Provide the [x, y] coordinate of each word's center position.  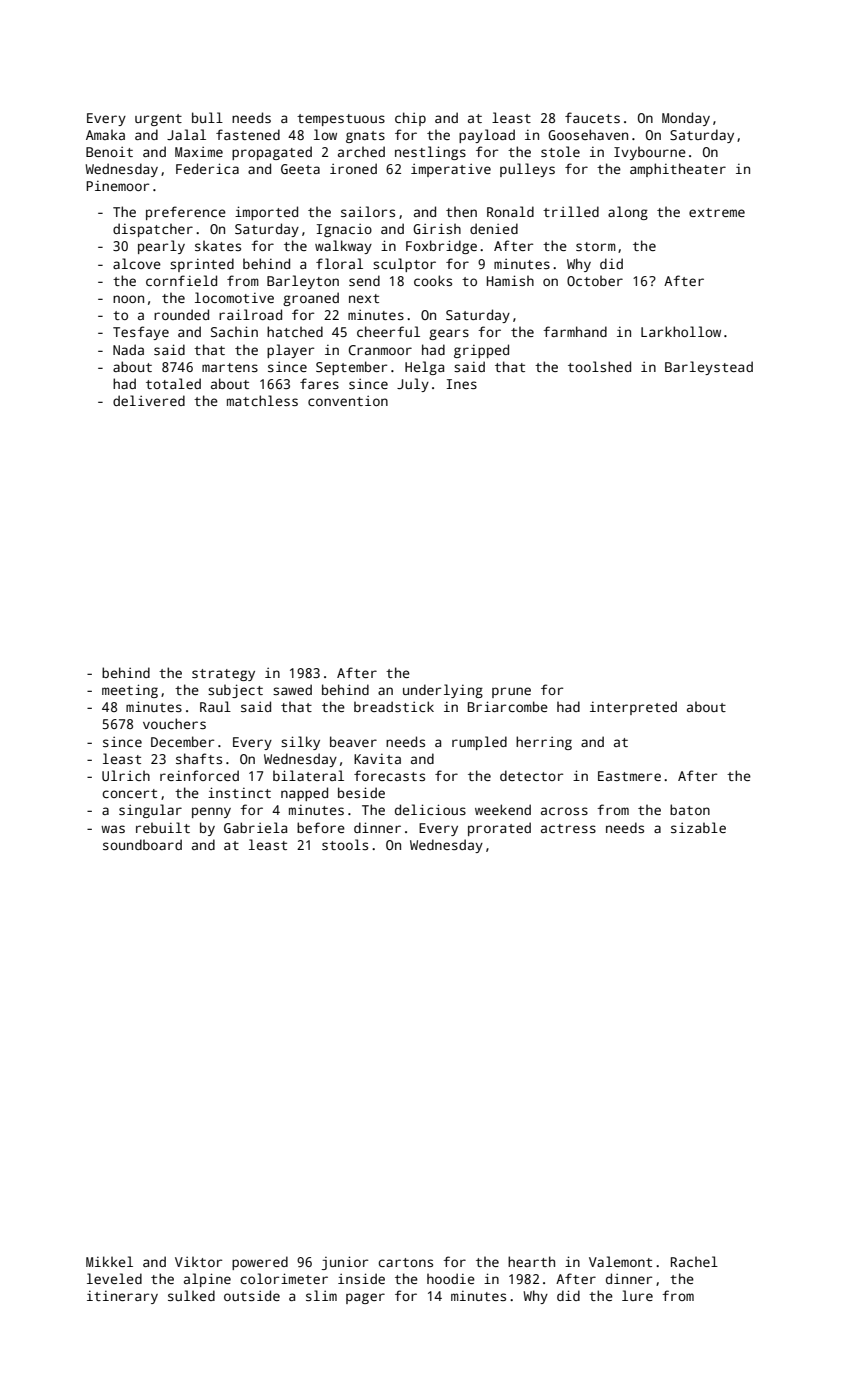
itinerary [122, 1297]
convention [348, 401]
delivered [149, 400]
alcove [137, 263]
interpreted [633, 708]
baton [690, 809]
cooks [433, 280]
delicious [430, 809]
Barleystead [709, 368]
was [113, 829]
